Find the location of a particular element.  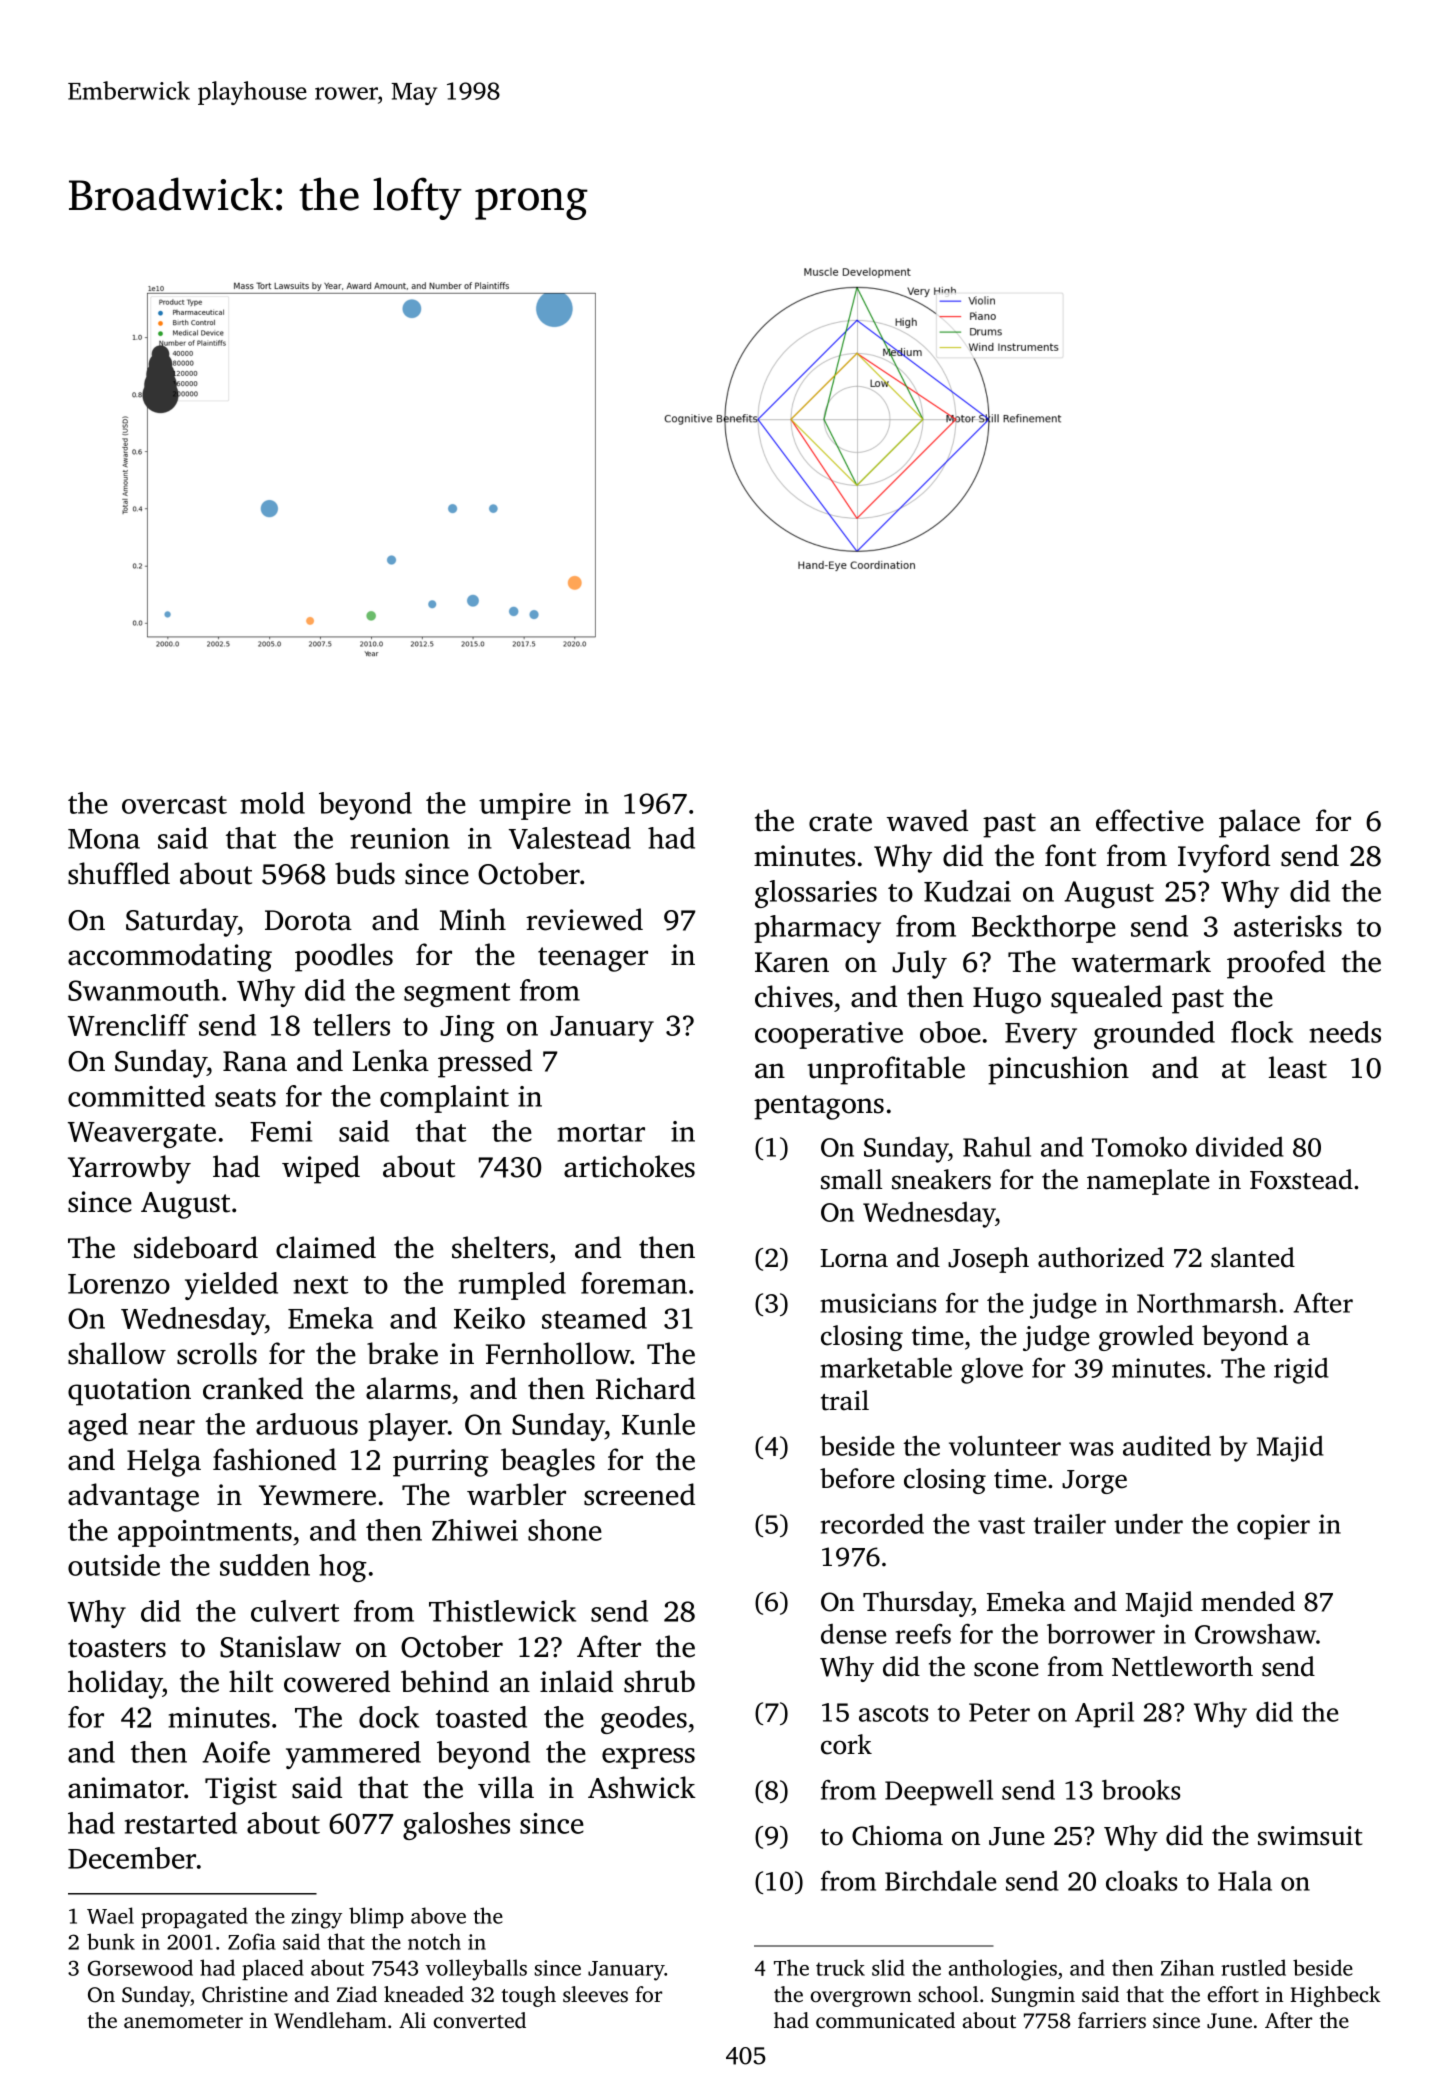

mended is located at coordinates (1248, 1601).
